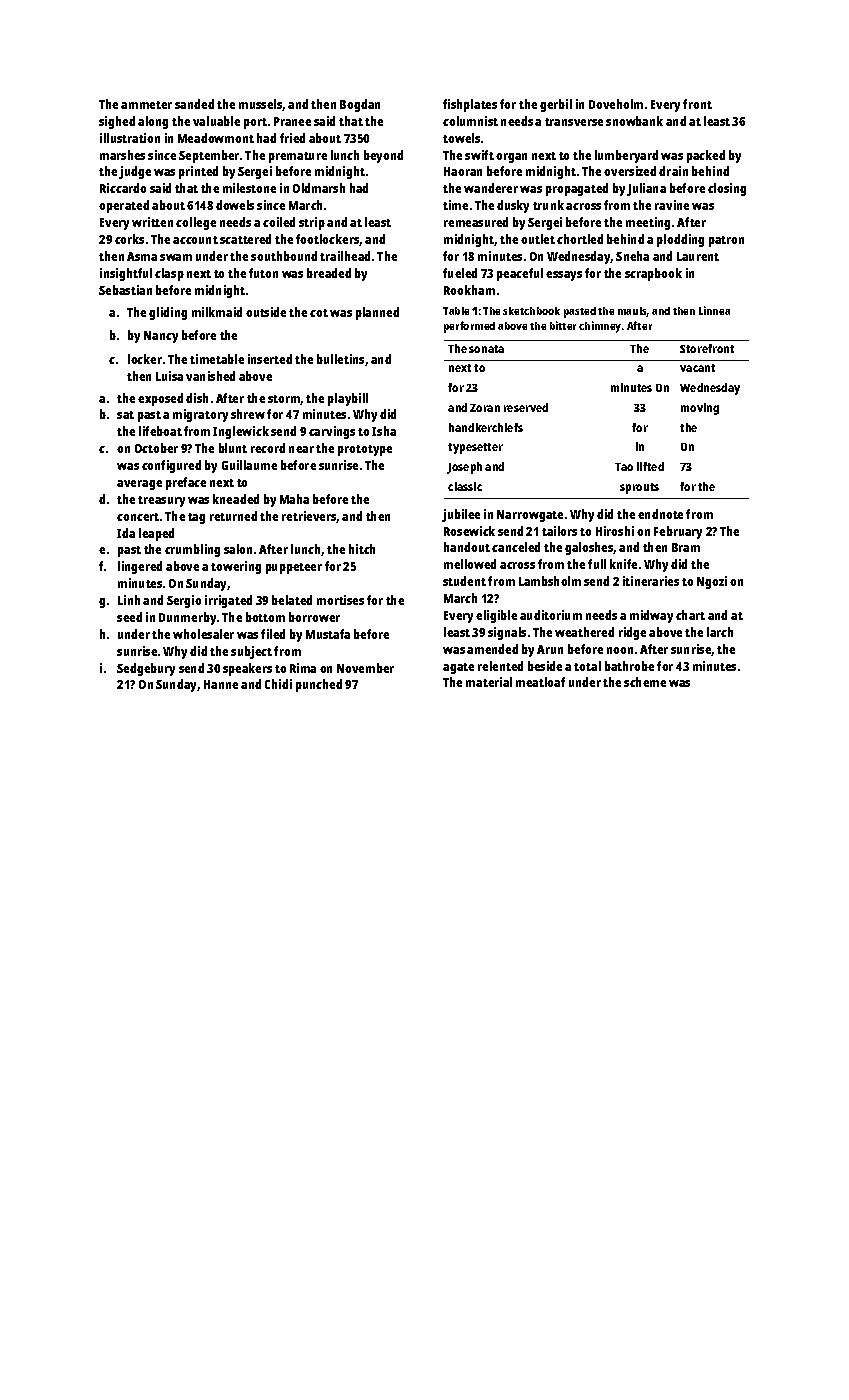 The height and width of the screenshot is (1400, 849). What do you see at coordinates (470, 105) in the screenshot?
I see `fishplates` at bounding box center [470, 105].
